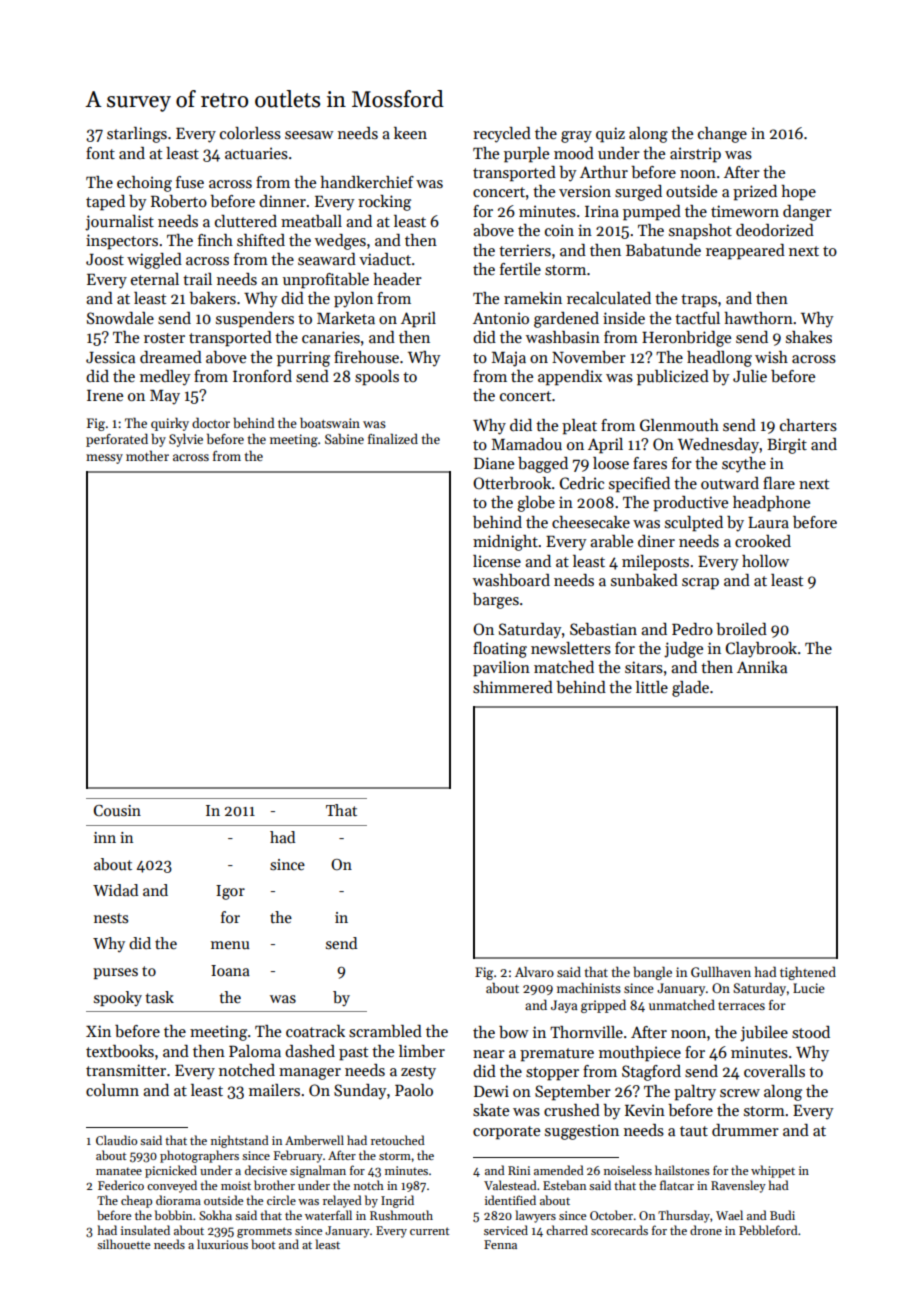  What do you see at coordinates (282, 201) in the page?
I see `dinner` at bounding box center [282, 201].
